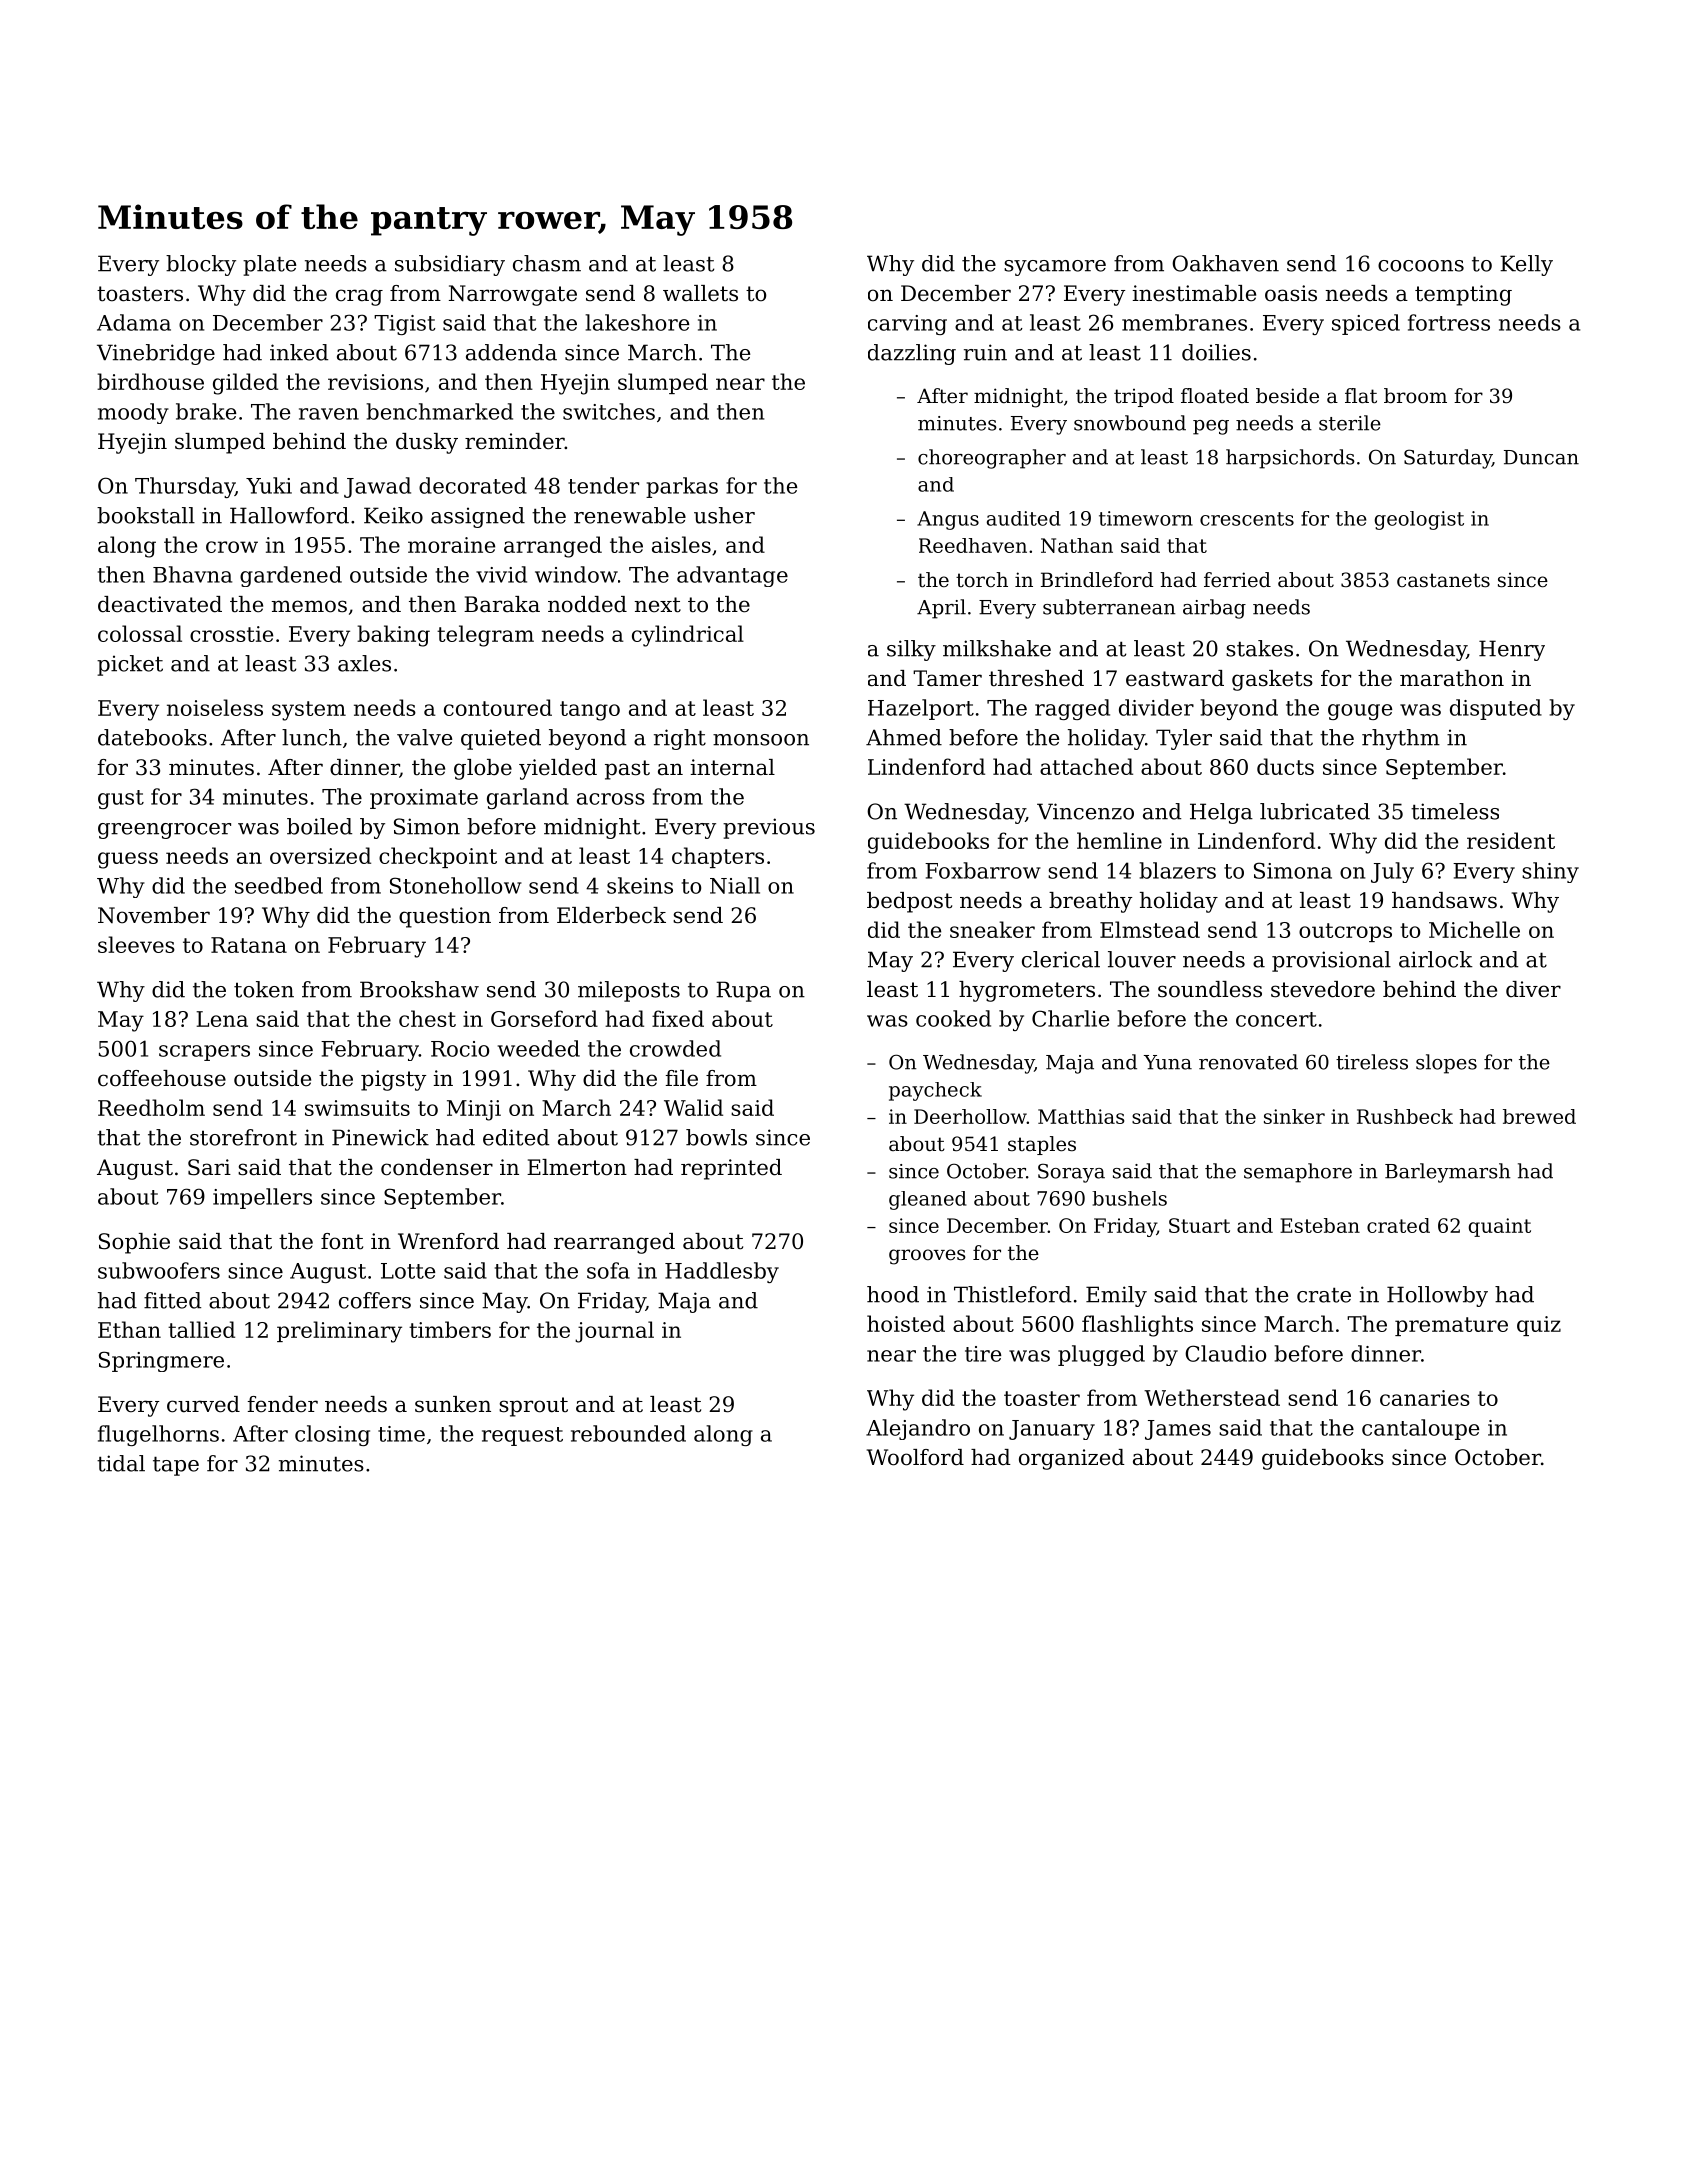  I want to click on file, so click(682, 1078).
